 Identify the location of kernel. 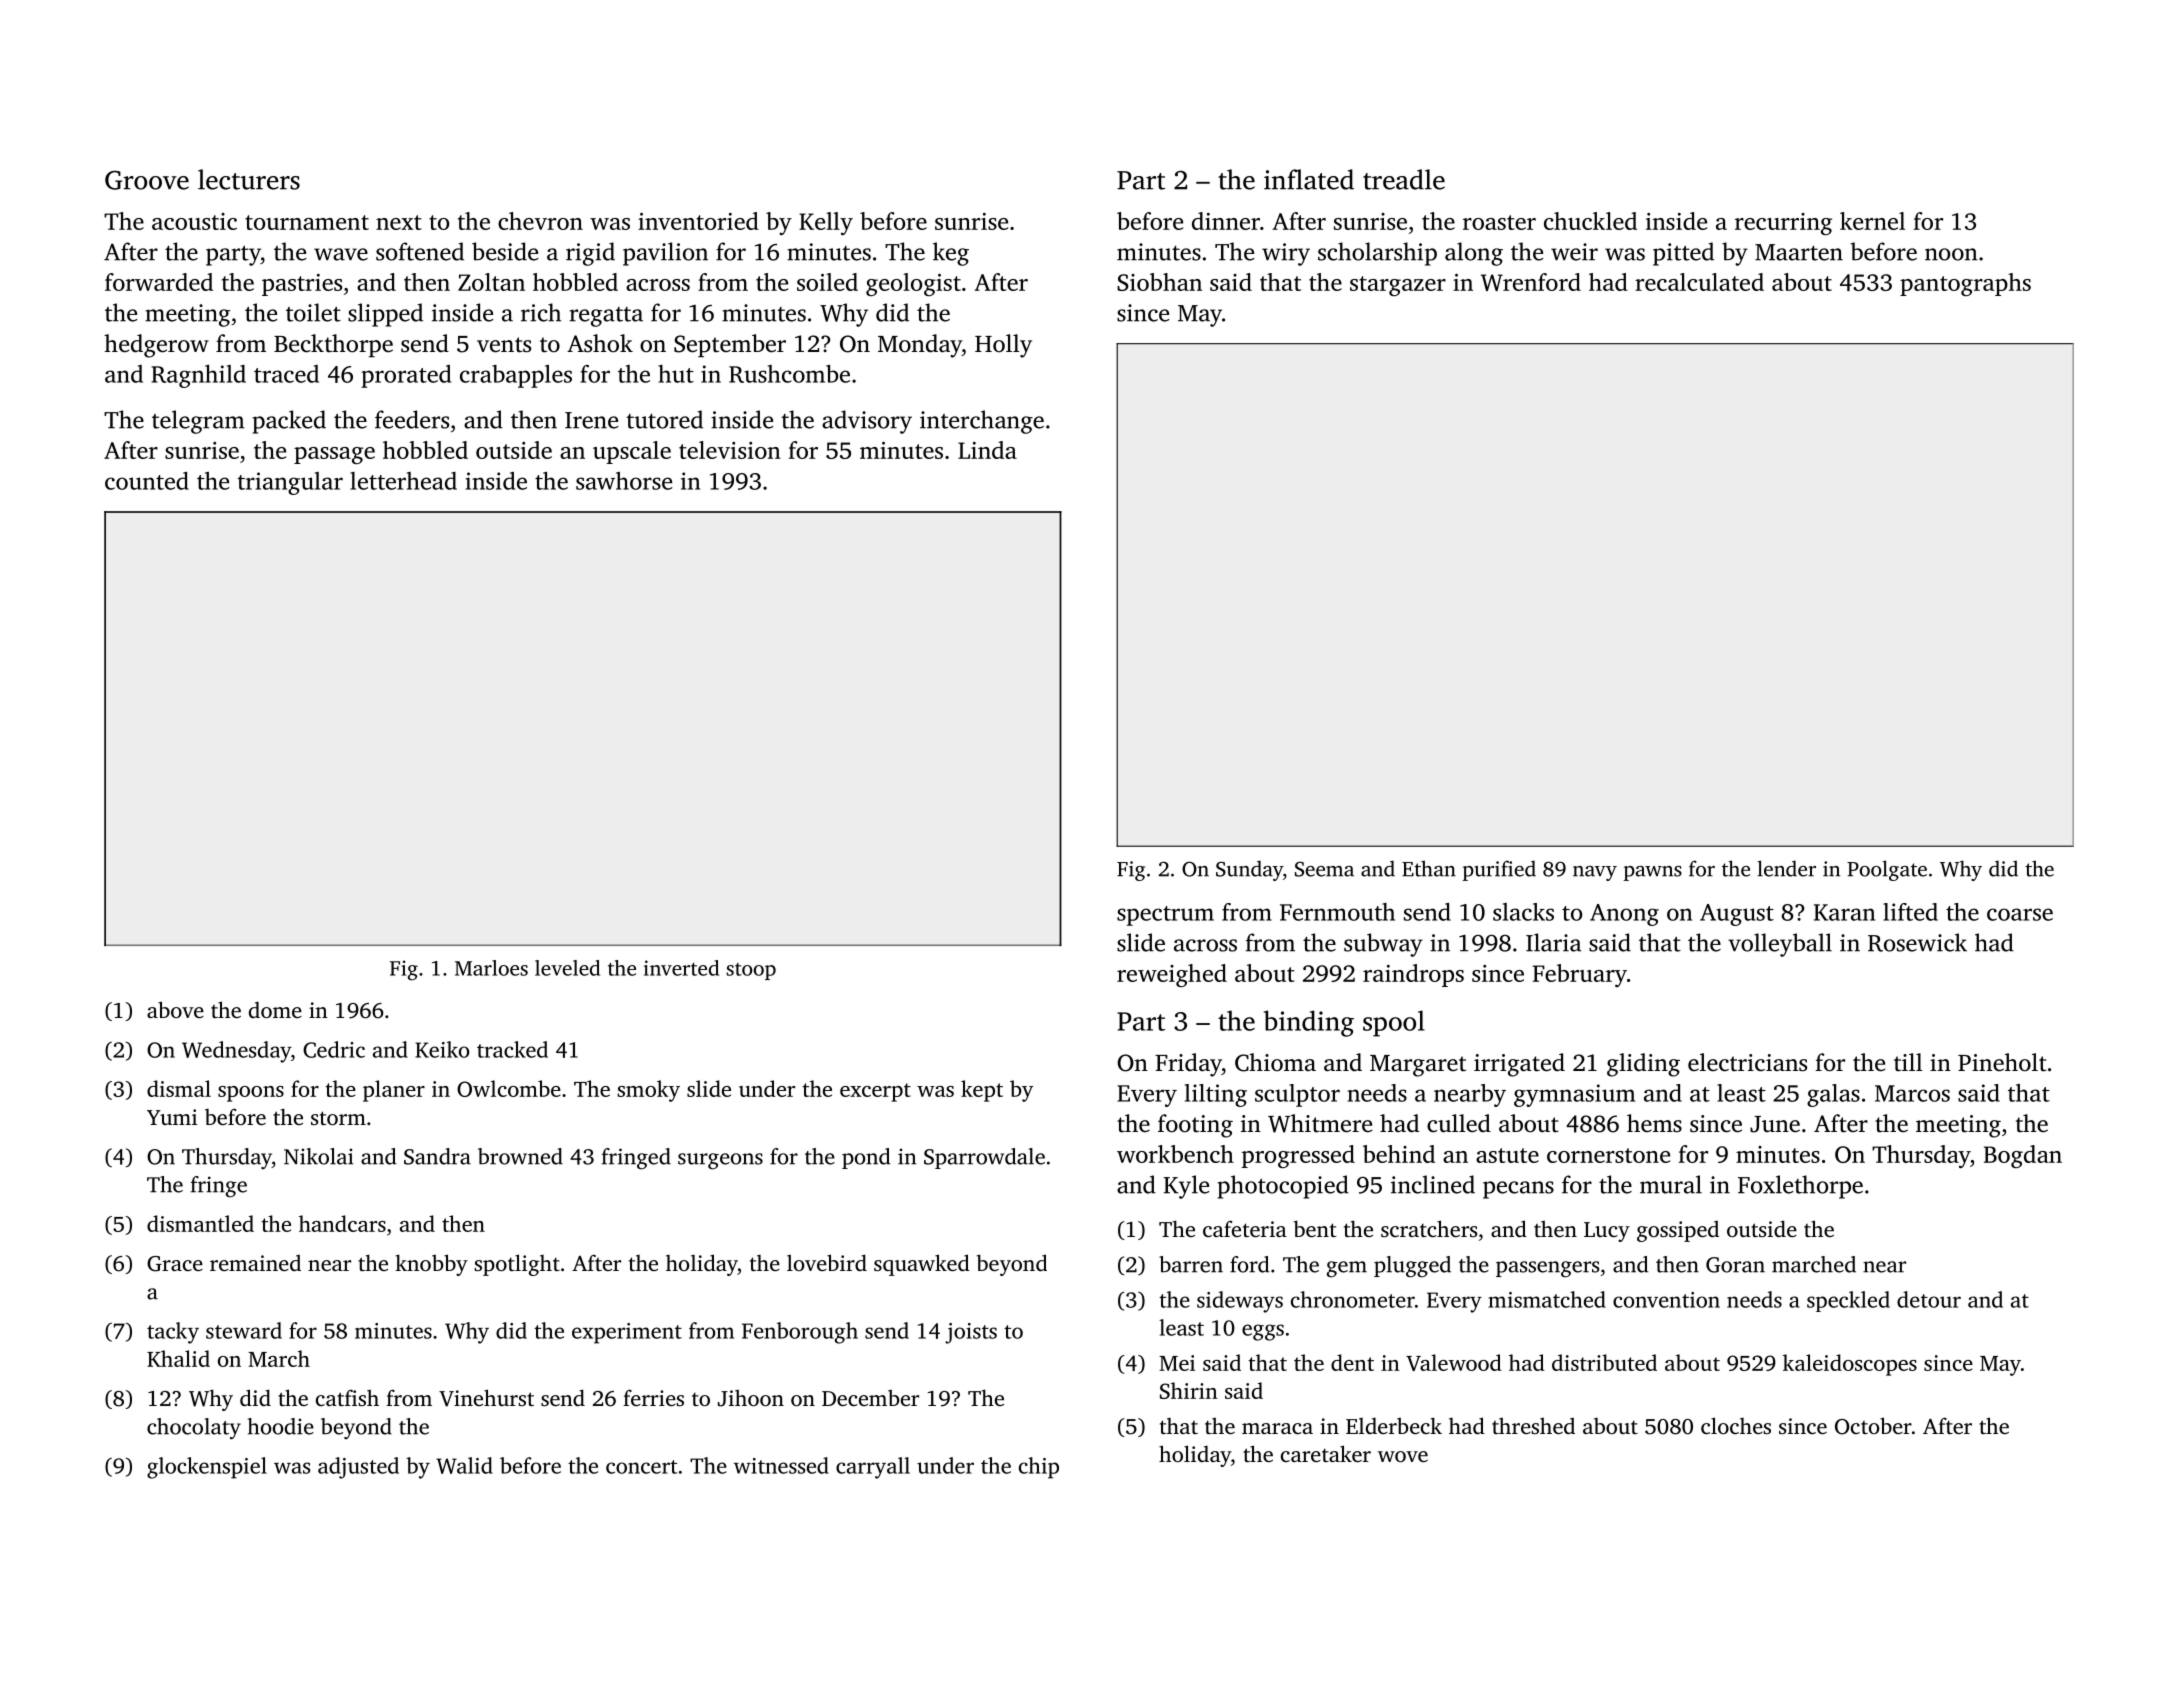
(1872, 221).
